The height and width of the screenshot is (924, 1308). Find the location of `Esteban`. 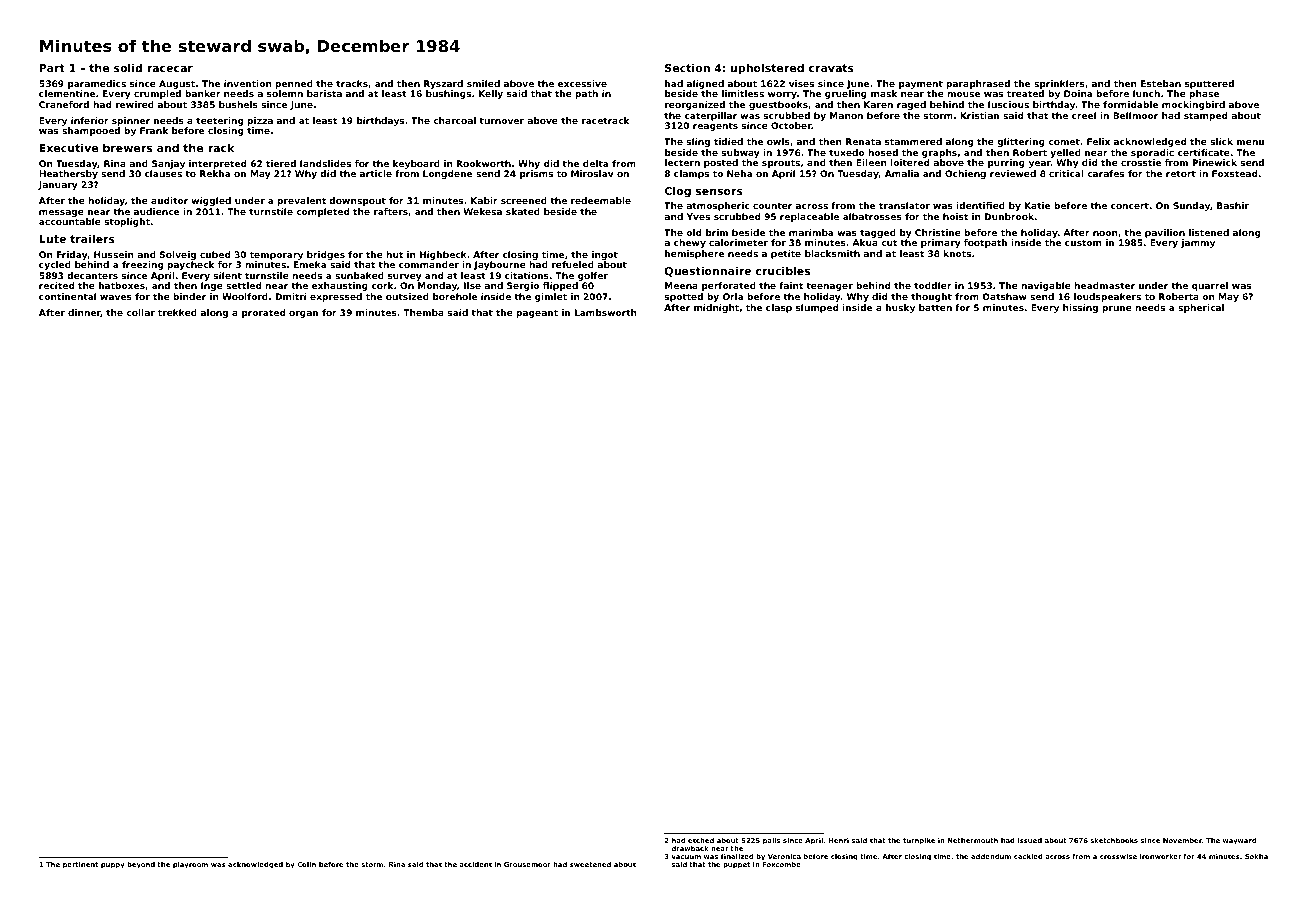

Esteban is located at coordinates (1161, 83).
